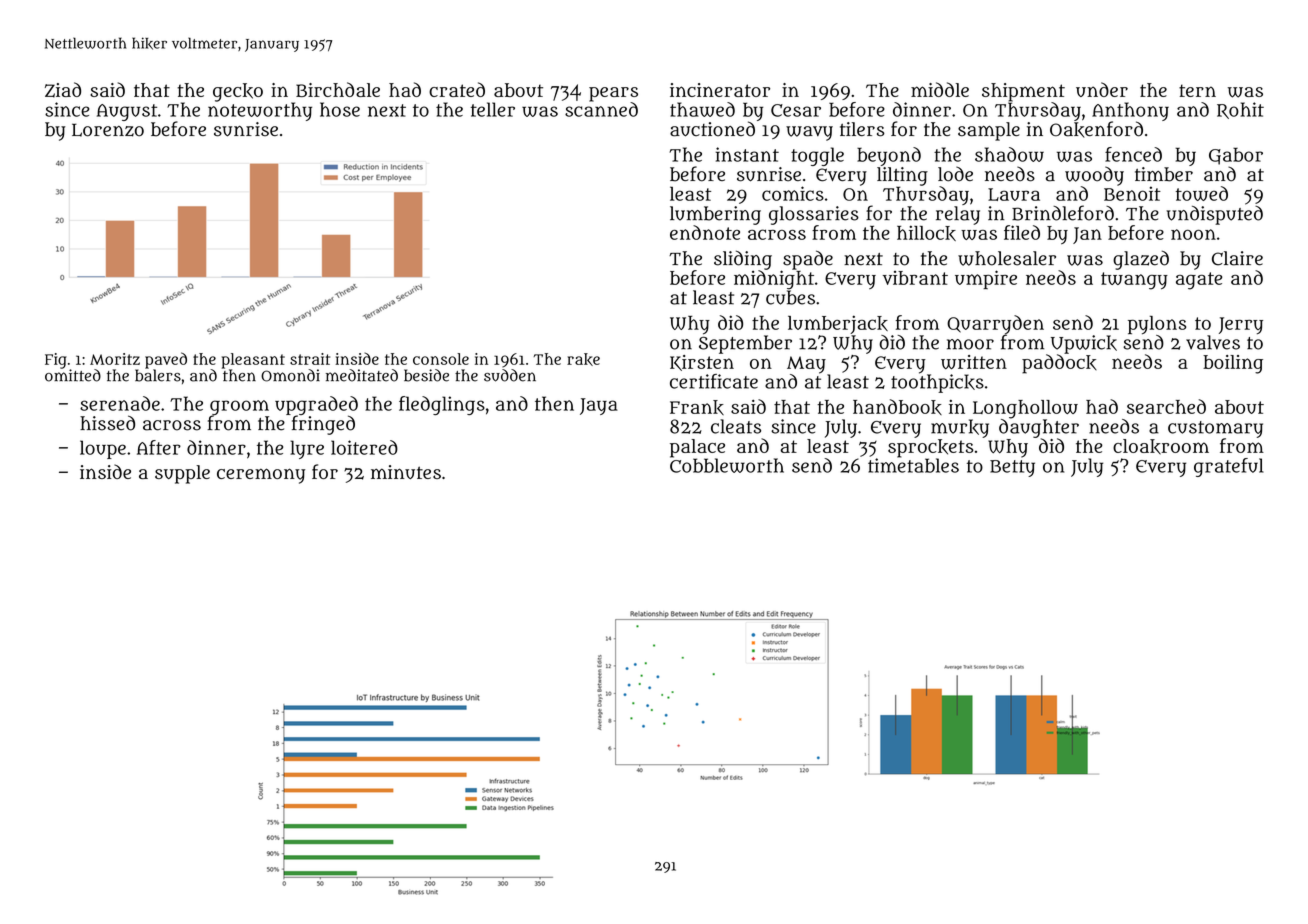 This document has height=924, width=1308. What do you see at coordinates (493, 109) in the document?
I see `teller` at bounding box center [493, 109].
